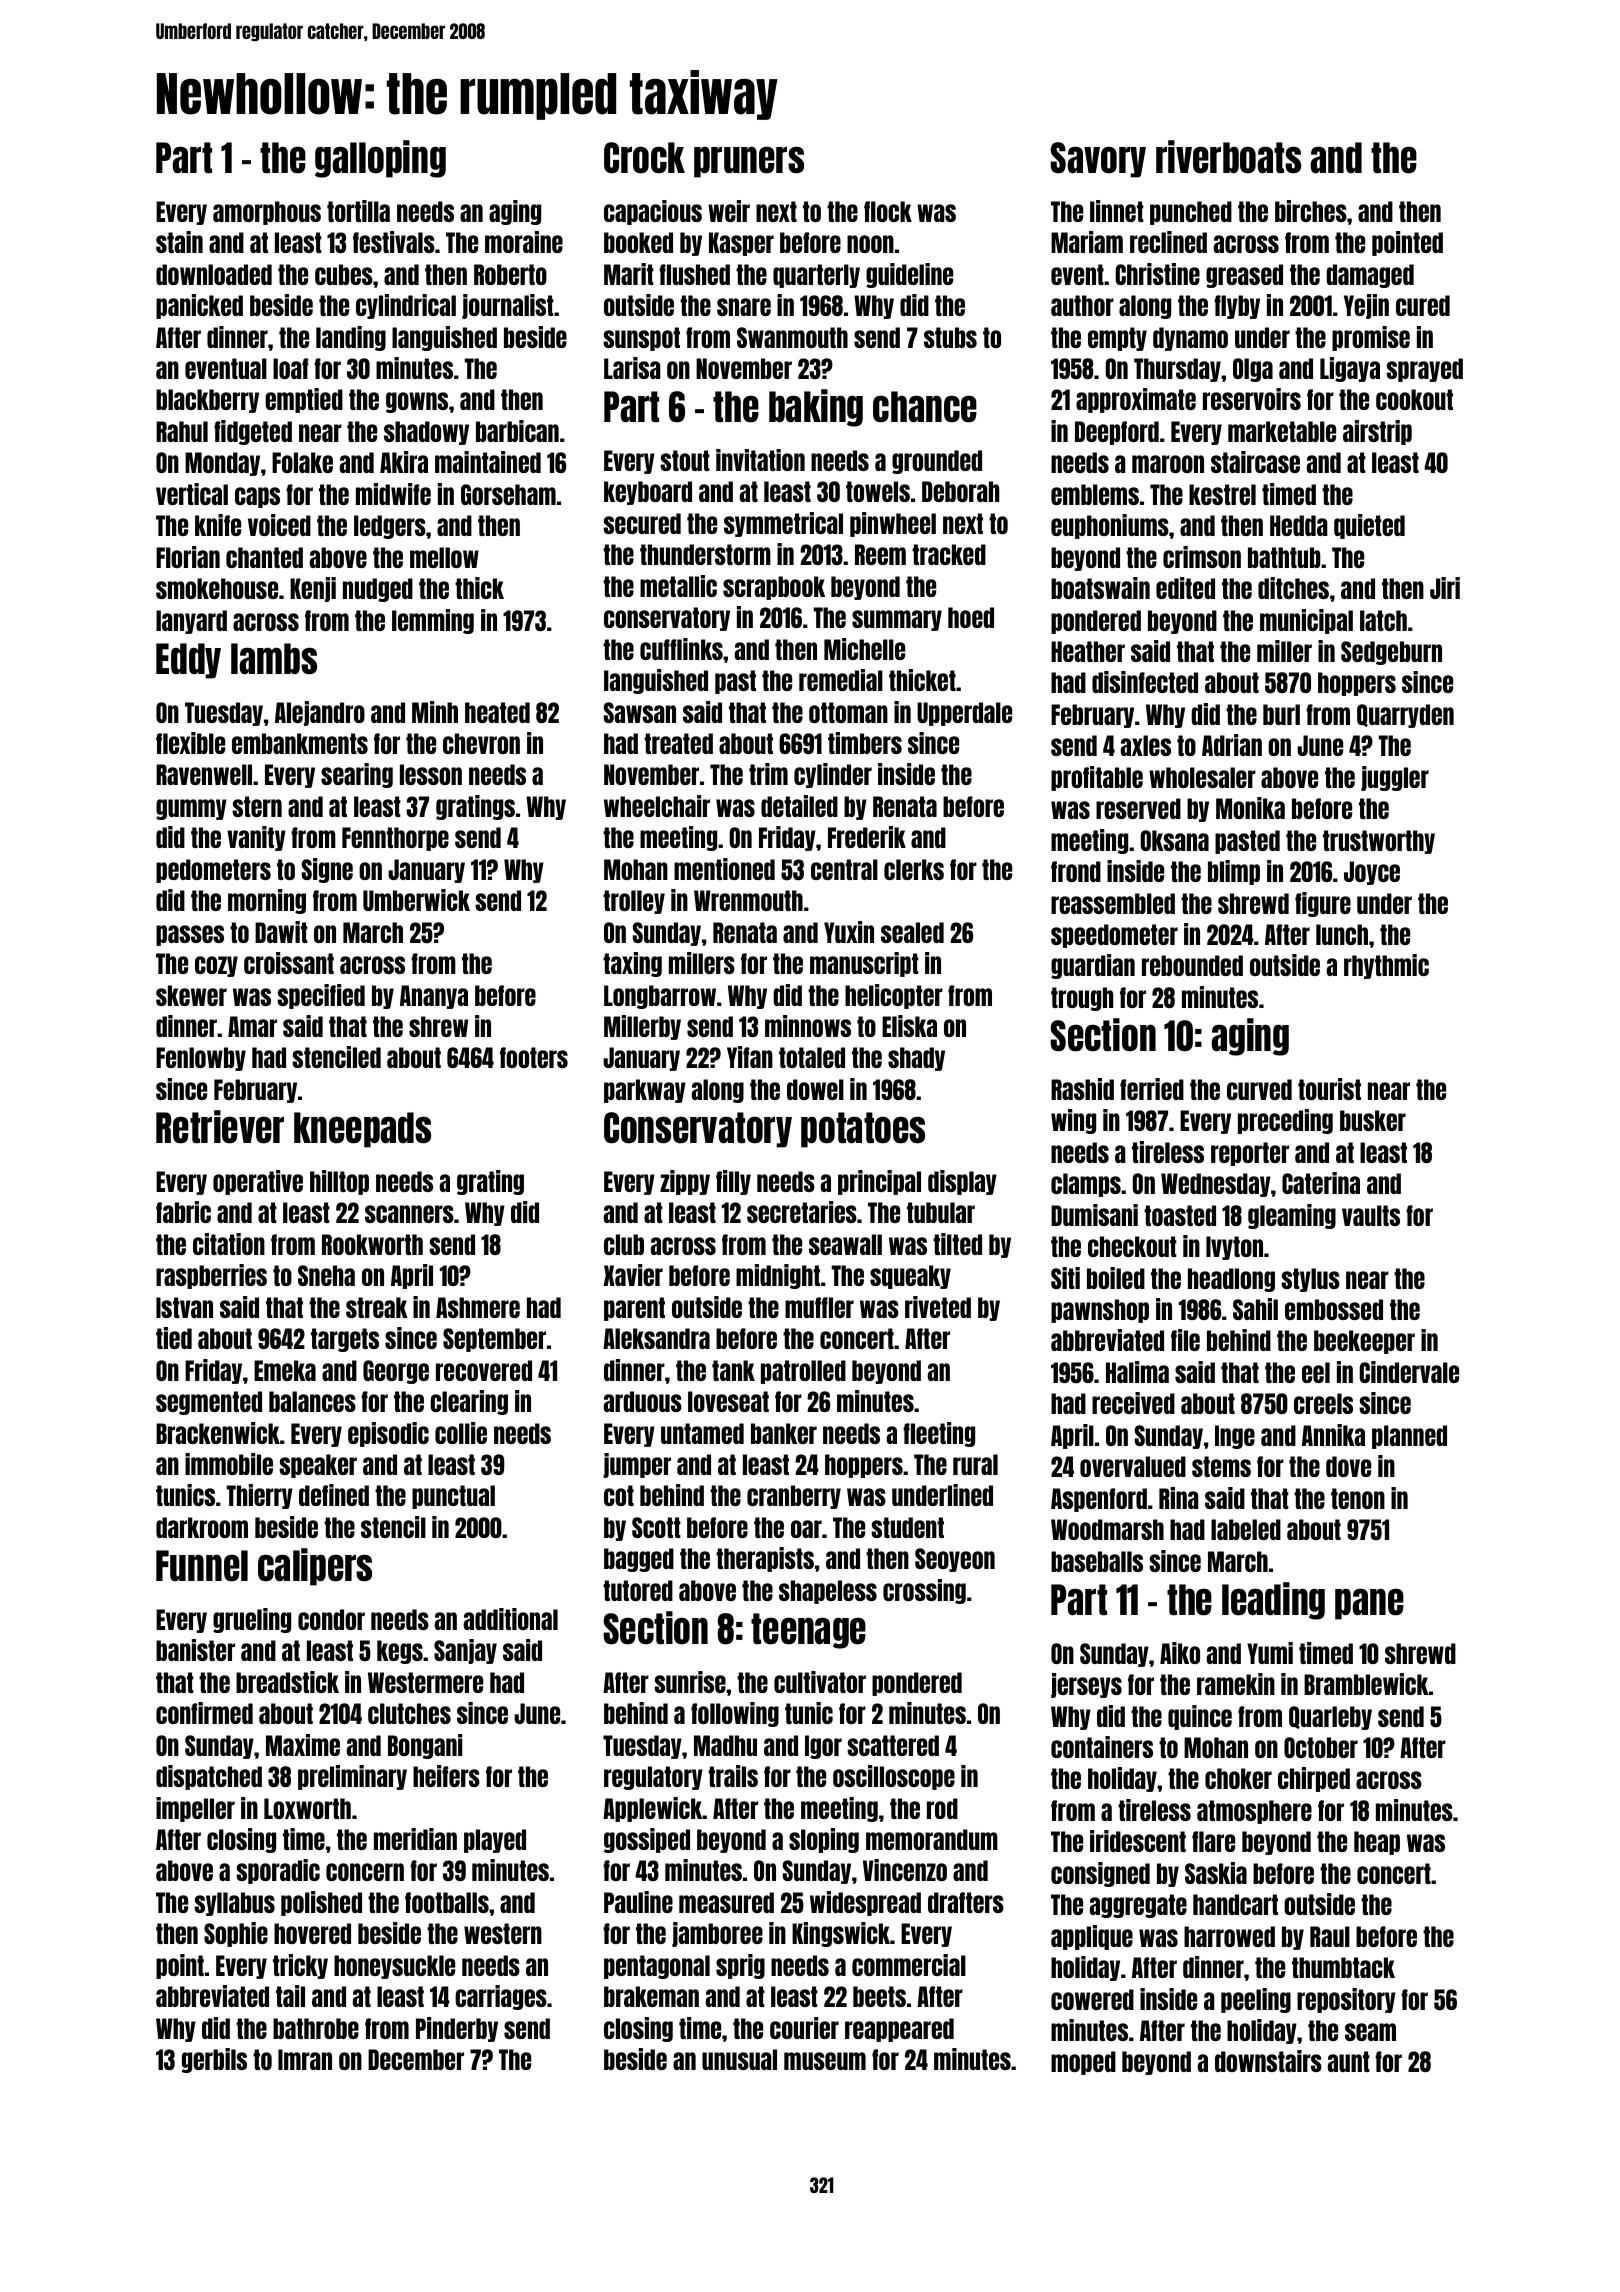 This screenshot has height=2292, width=1620. What do you see at coordinates (845, 1244) in the screenshot?
I see `seawall` at bounding box center [845, 1244].
